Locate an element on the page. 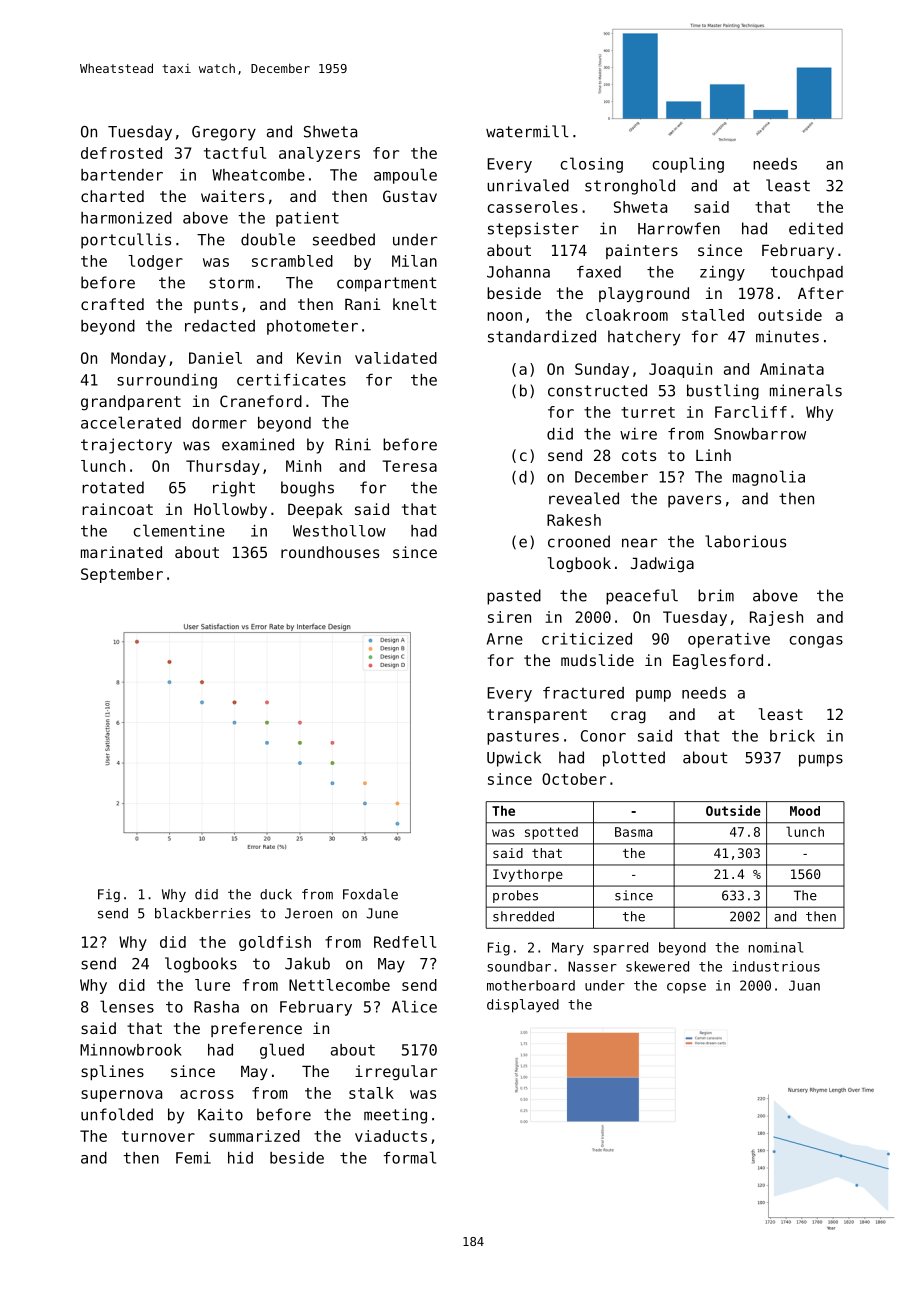  stepsister is located at coordinates (533, 230).
